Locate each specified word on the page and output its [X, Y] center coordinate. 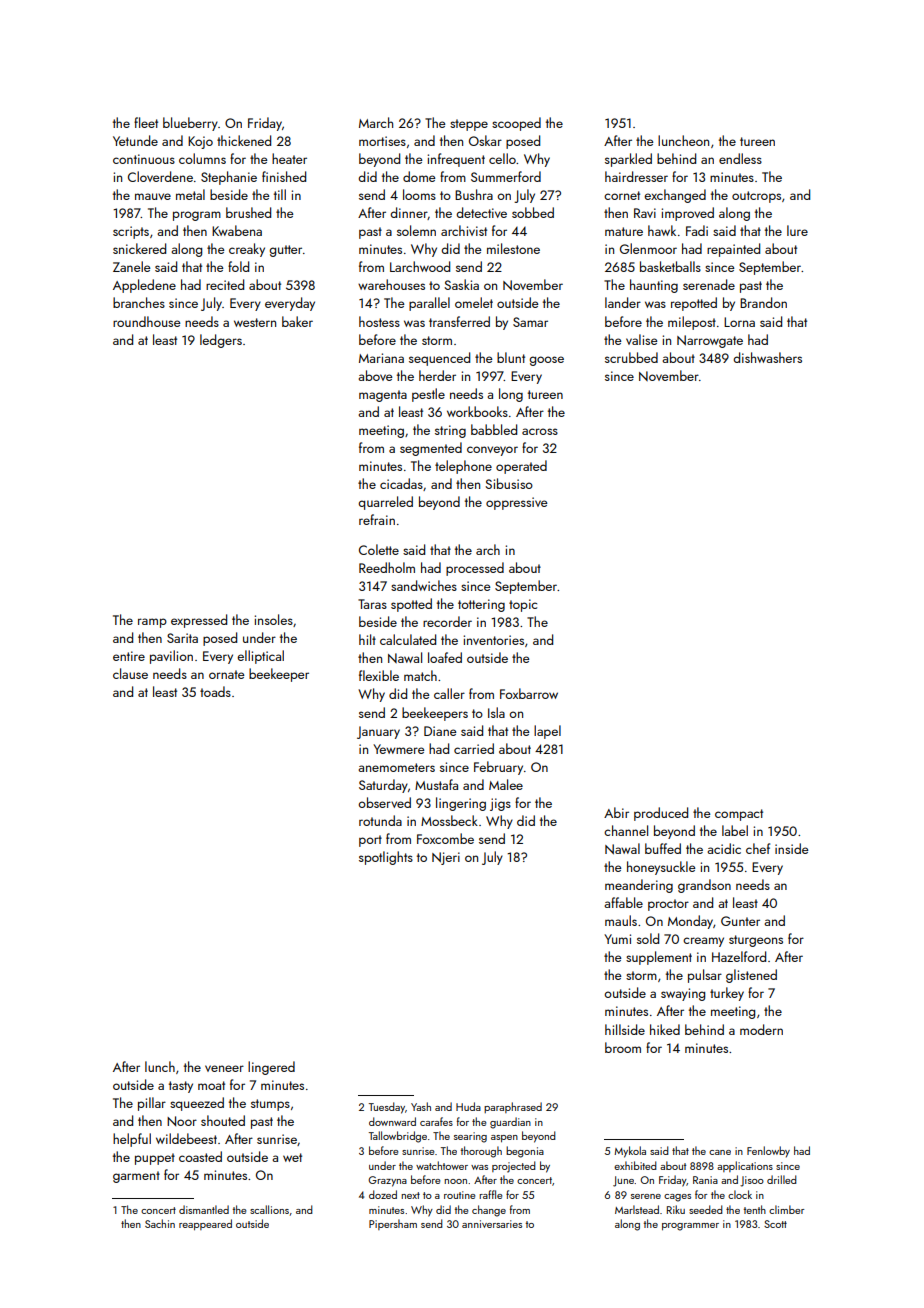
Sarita [182, 638]
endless [740, 158]
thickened [244, 140]
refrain [377, 519]
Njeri [446, 858]
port [370, 841]
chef [758, 848]
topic [523, 605]
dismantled [204, 1209]
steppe [469, 125]
